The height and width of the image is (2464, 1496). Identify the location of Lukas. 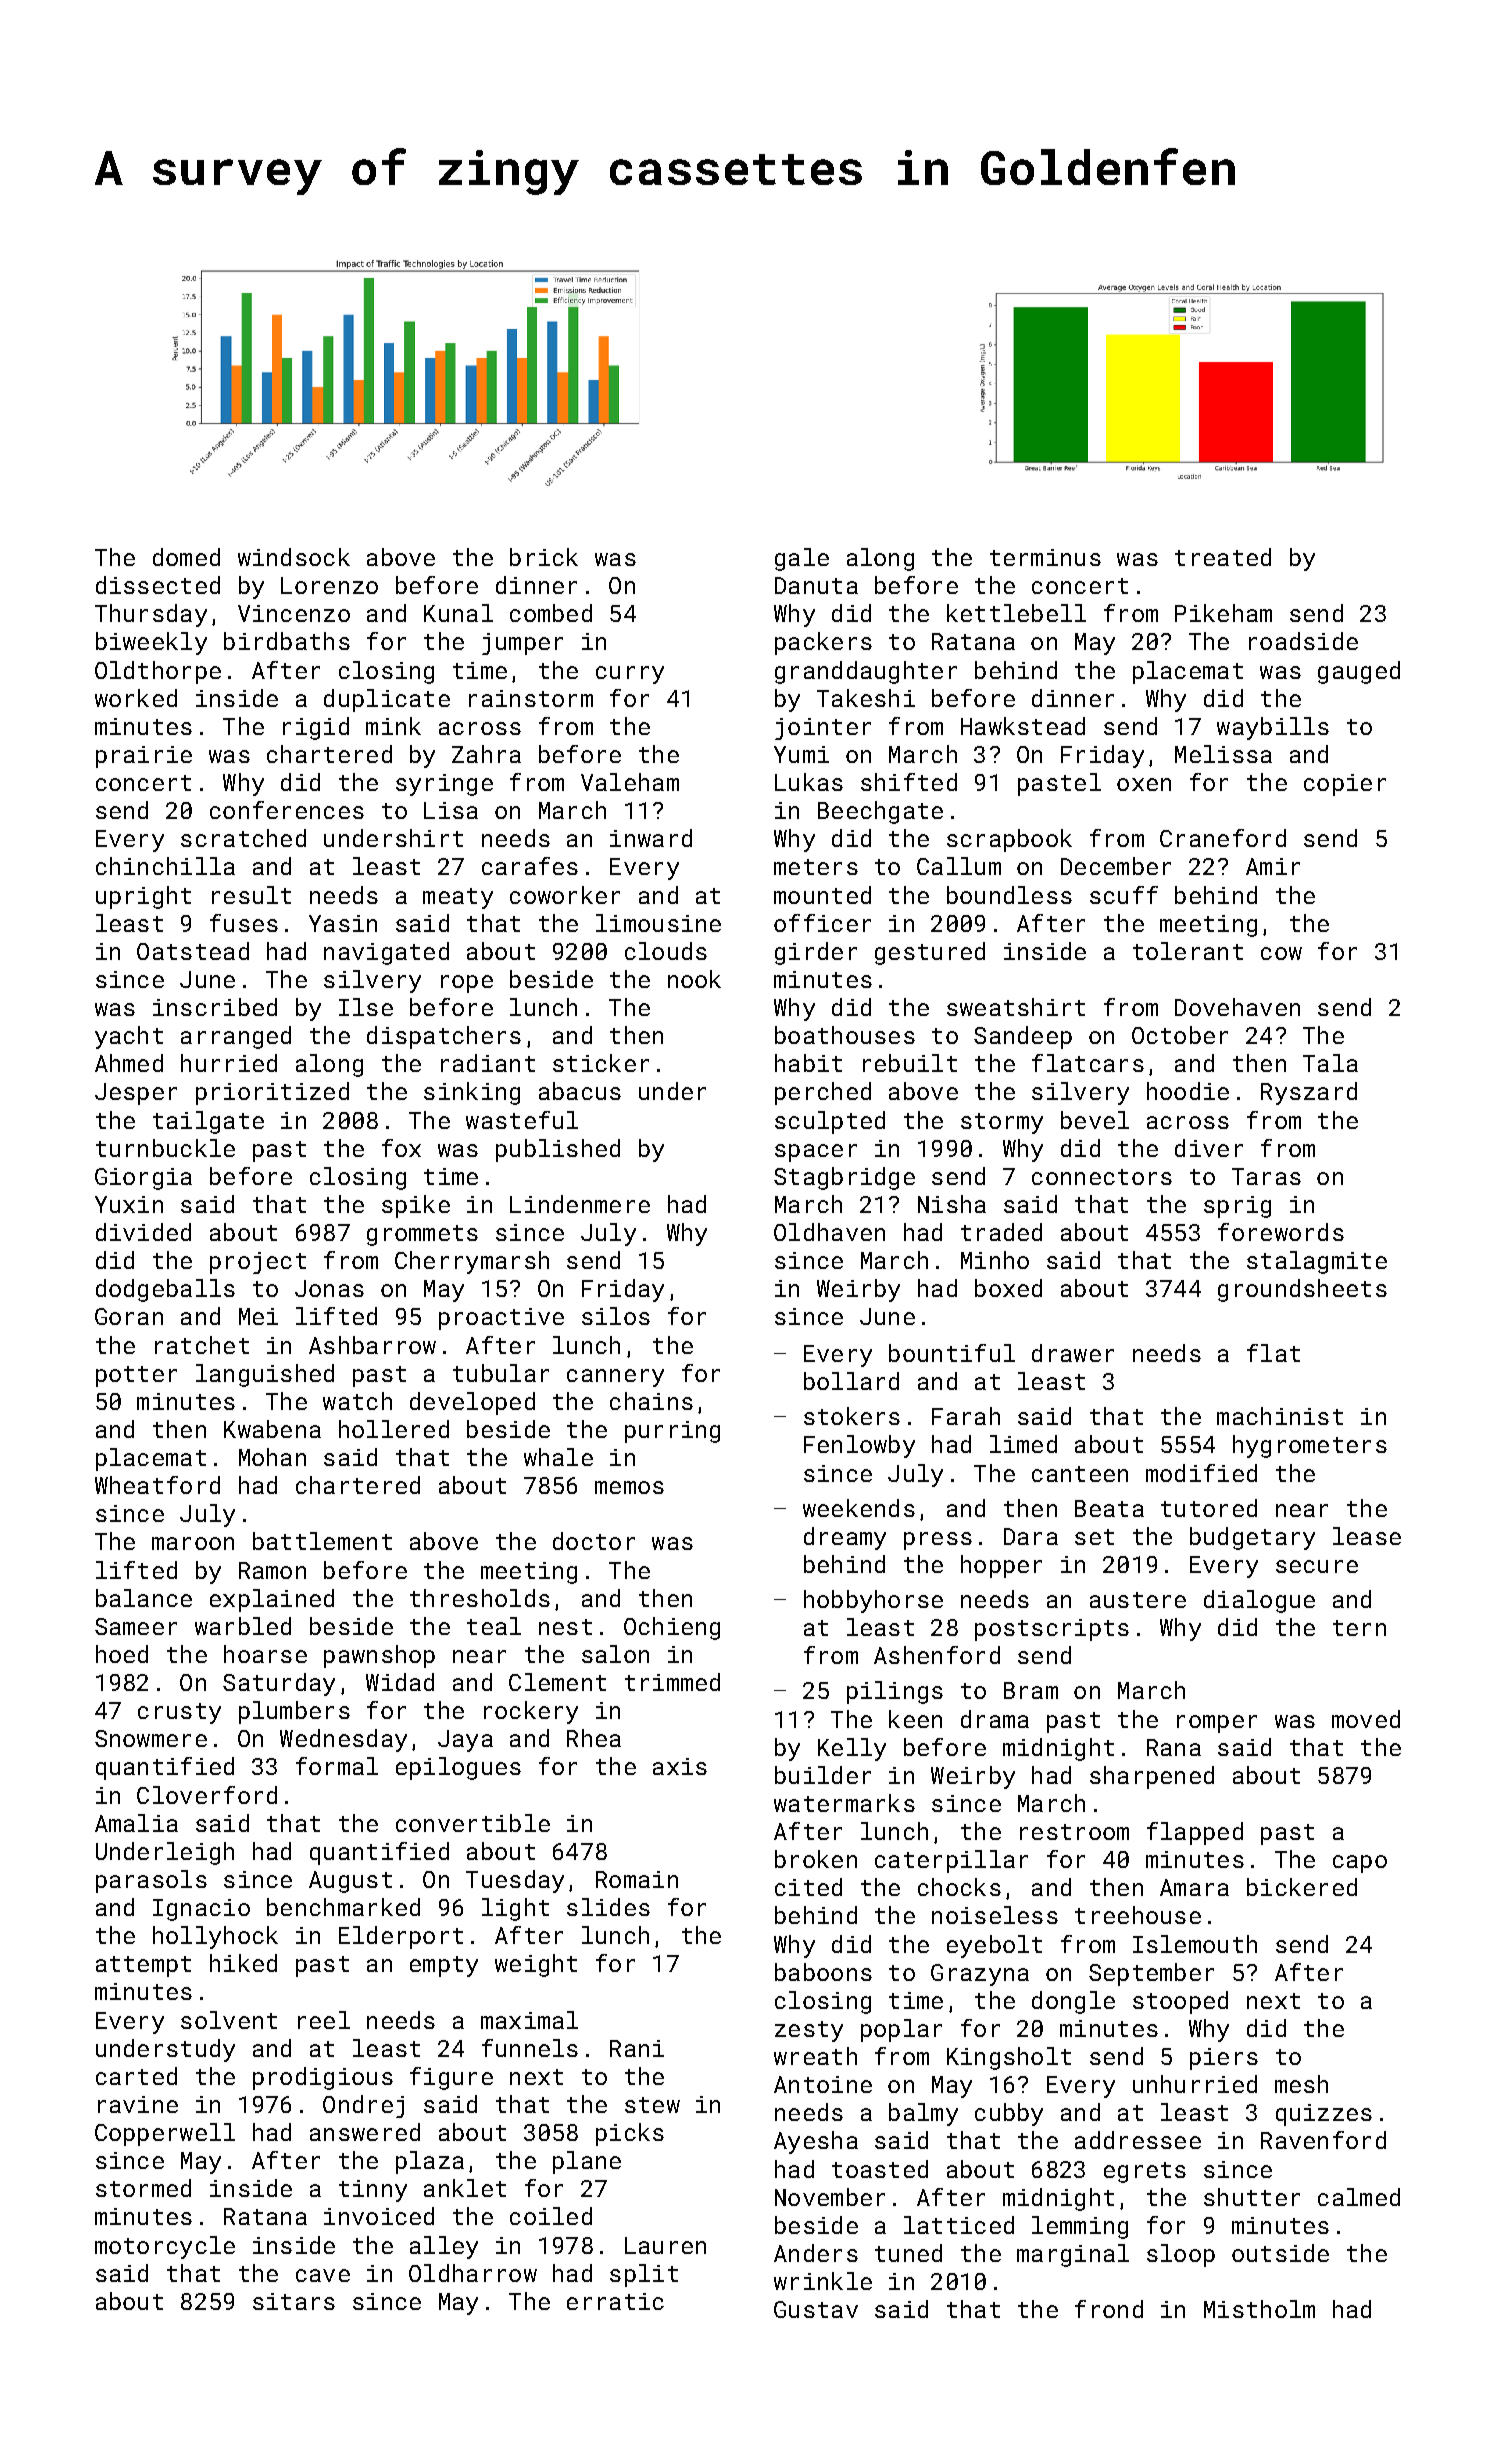
(809, 782).
